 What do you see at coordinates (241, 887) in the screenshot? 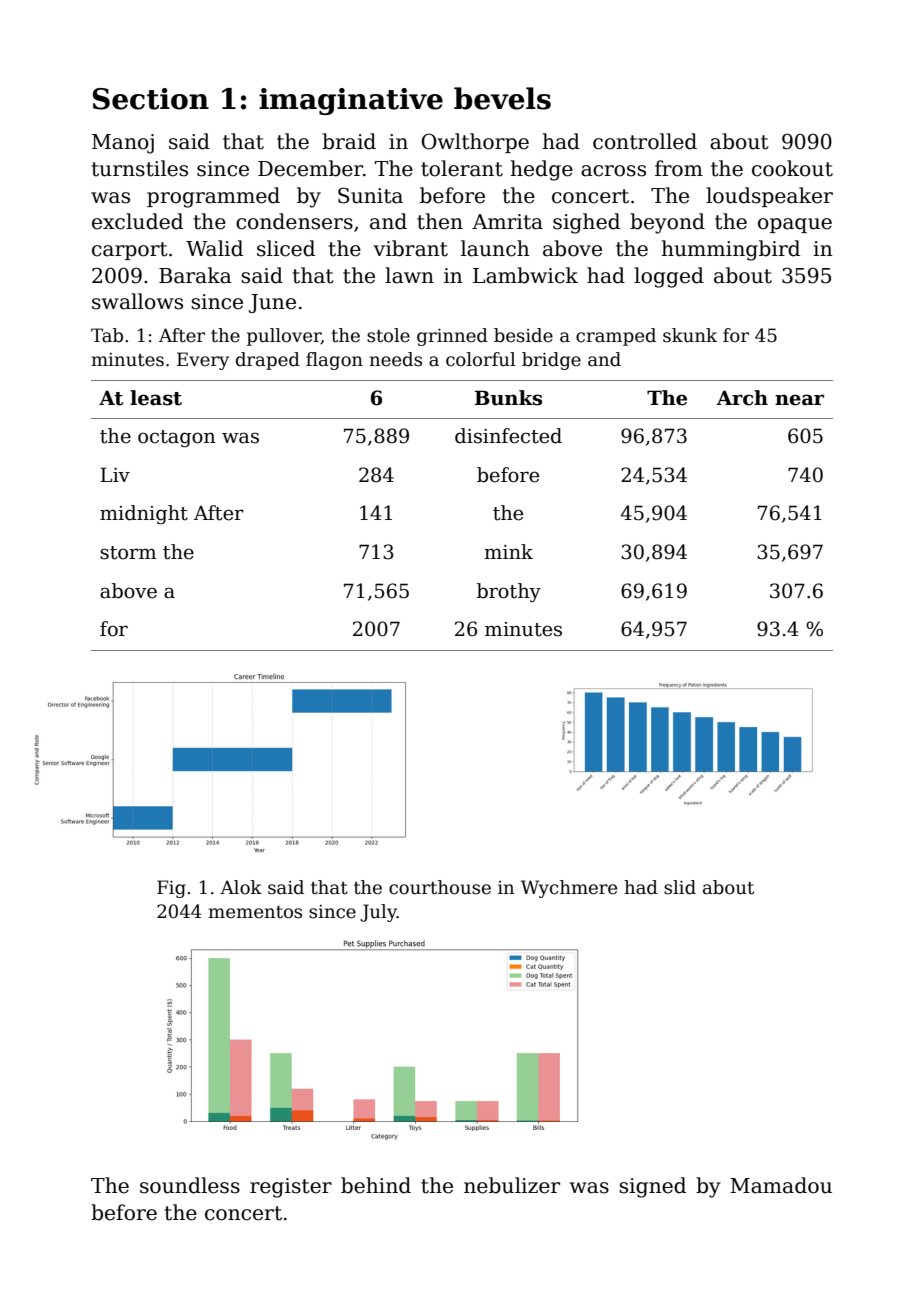
I see `Alok` at bounding box center [241, 887].
